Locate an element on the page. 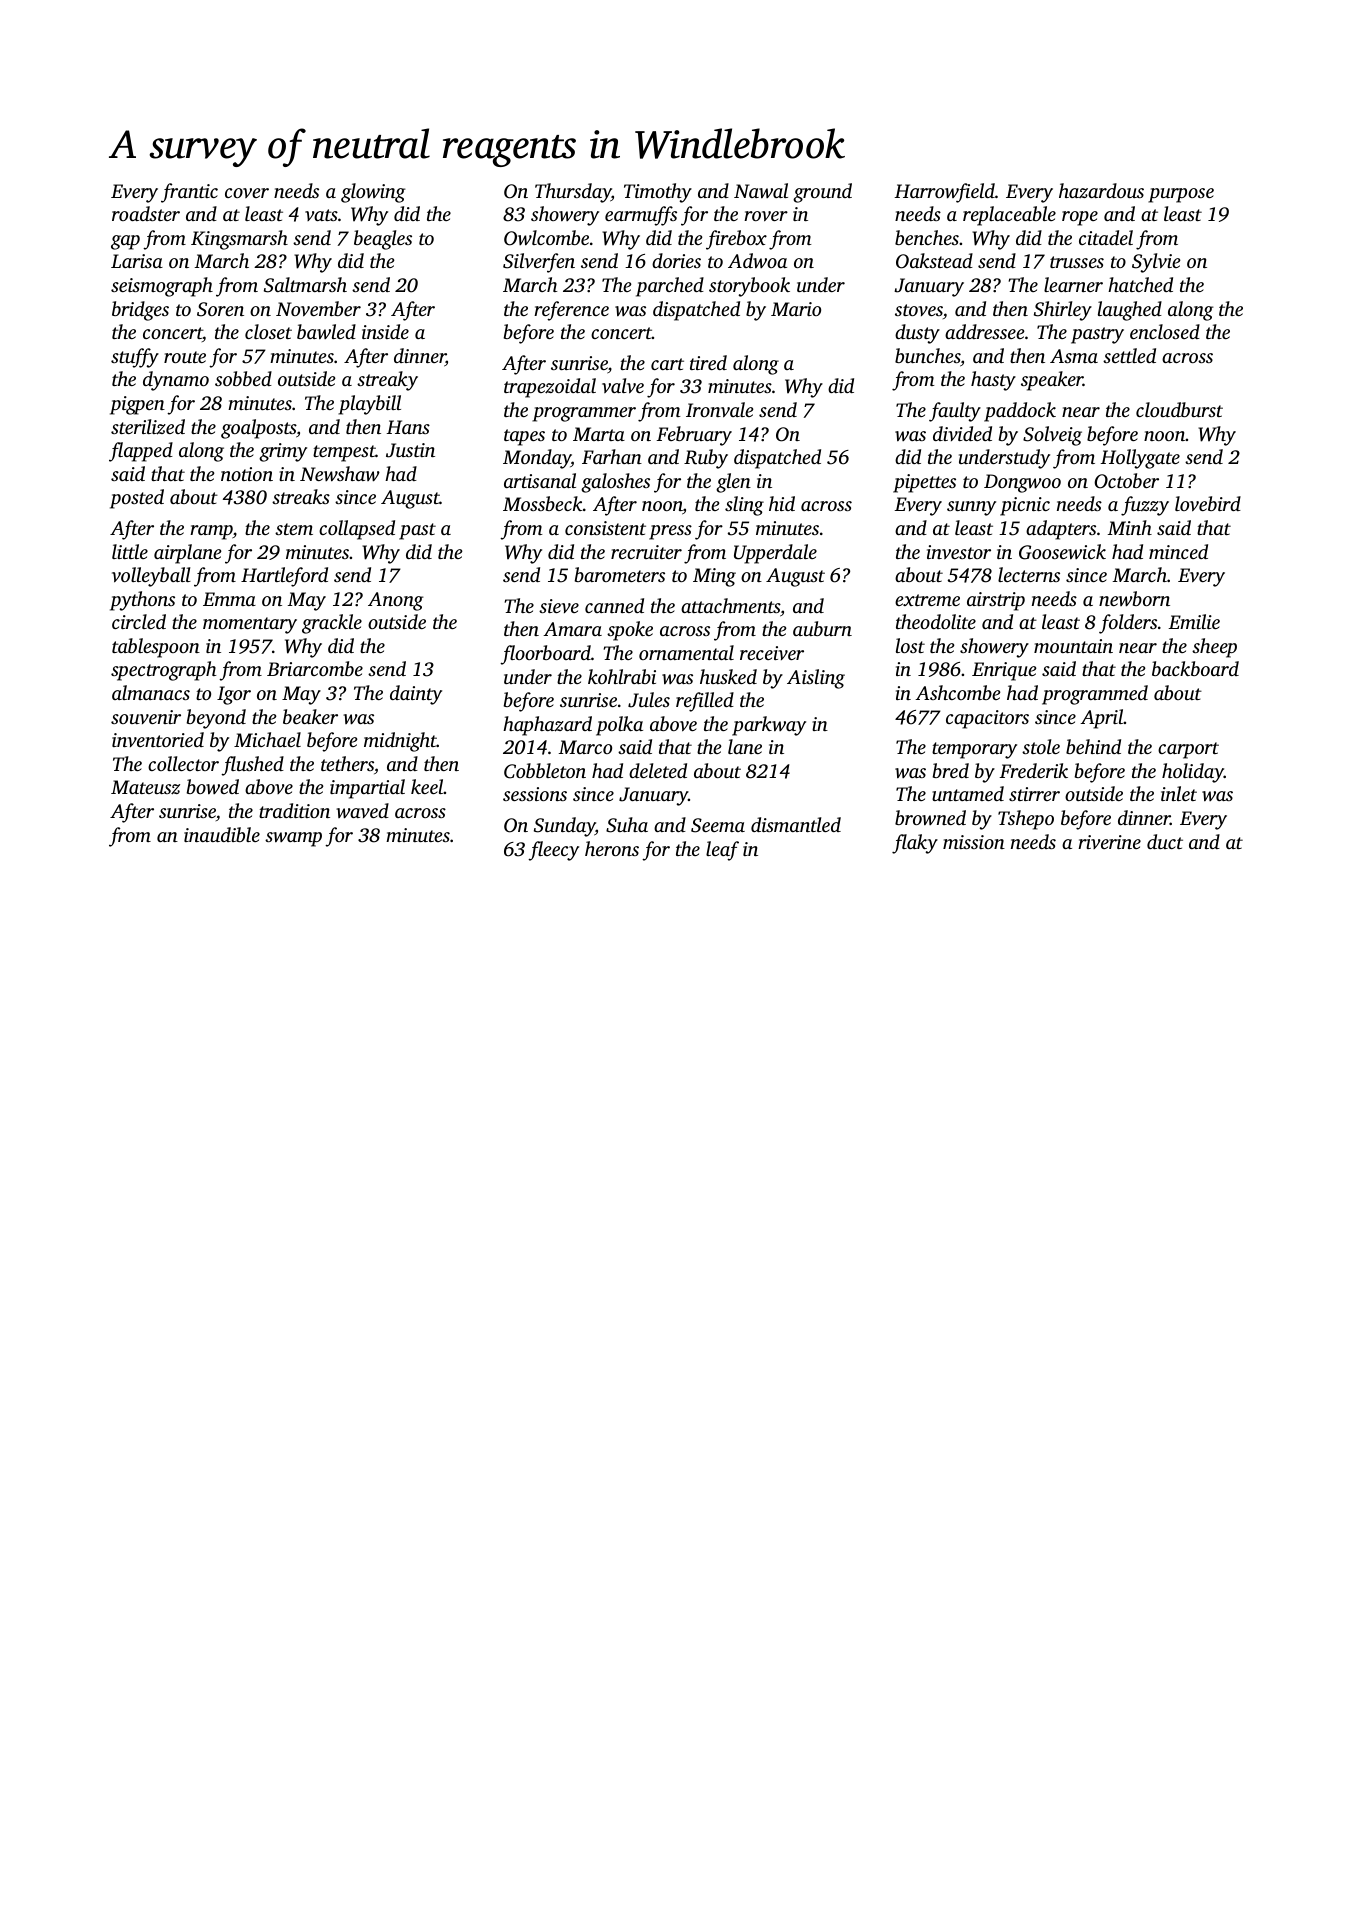 Image resolution: width=1359 pixels, height=1923 pixels. frantic is located at coordinates (189, 193).
